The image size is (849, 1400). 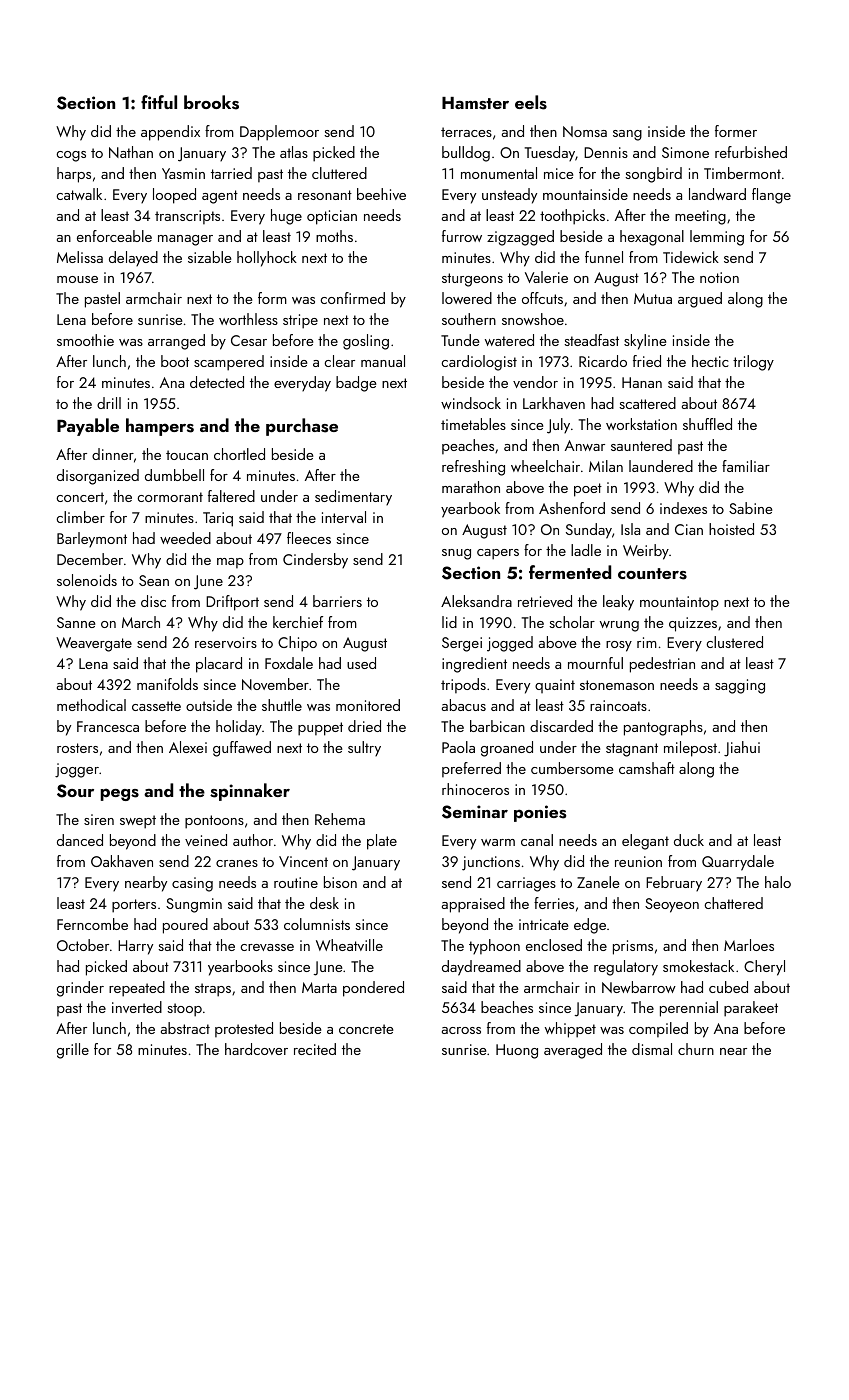 What do you see at coordinates (319, 987) in the screenshot?
I see `Marta` at bounding box center [319, 987].
